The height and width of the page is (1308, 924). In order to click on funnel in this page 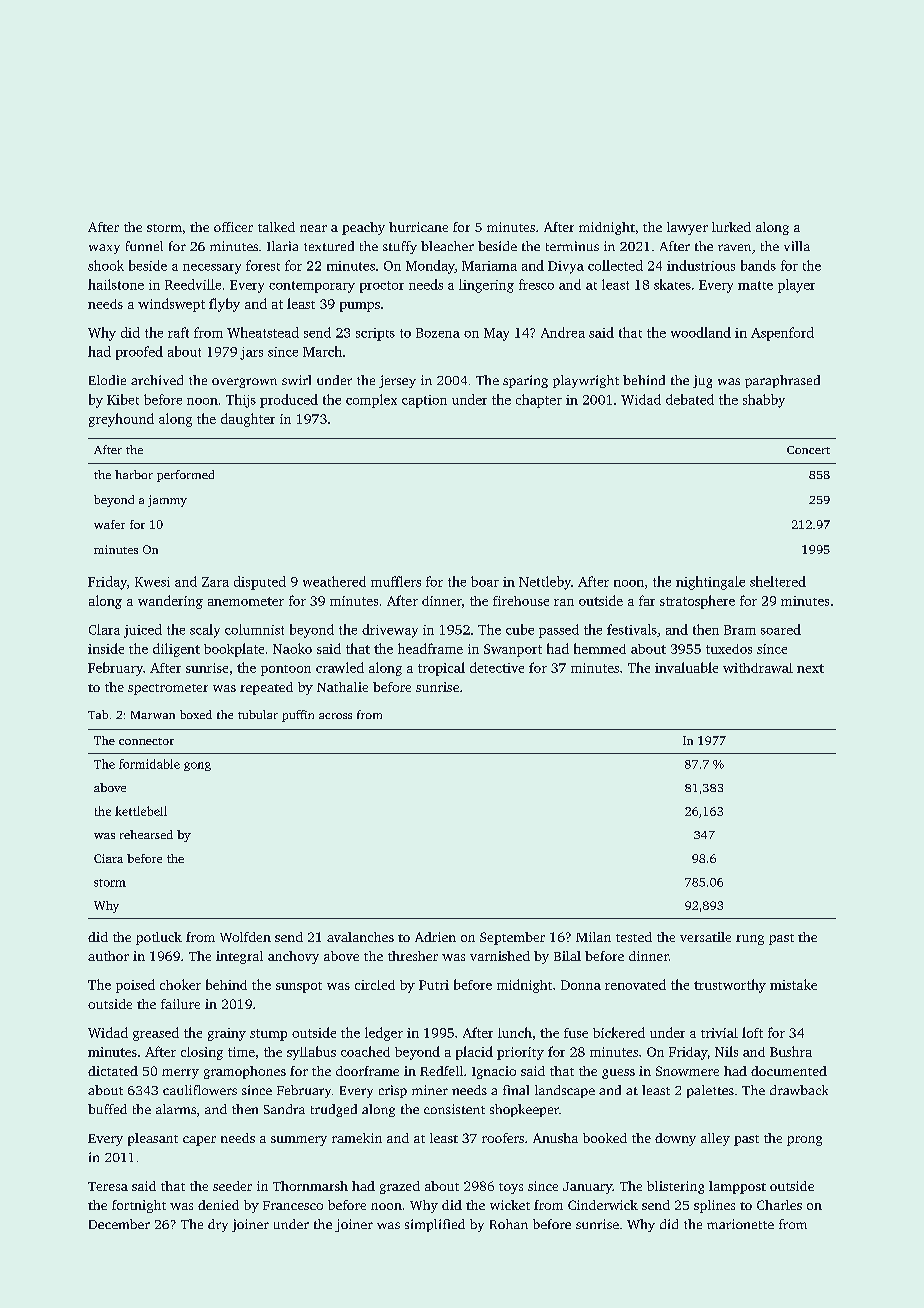, I will do `click(144, 246)`.
